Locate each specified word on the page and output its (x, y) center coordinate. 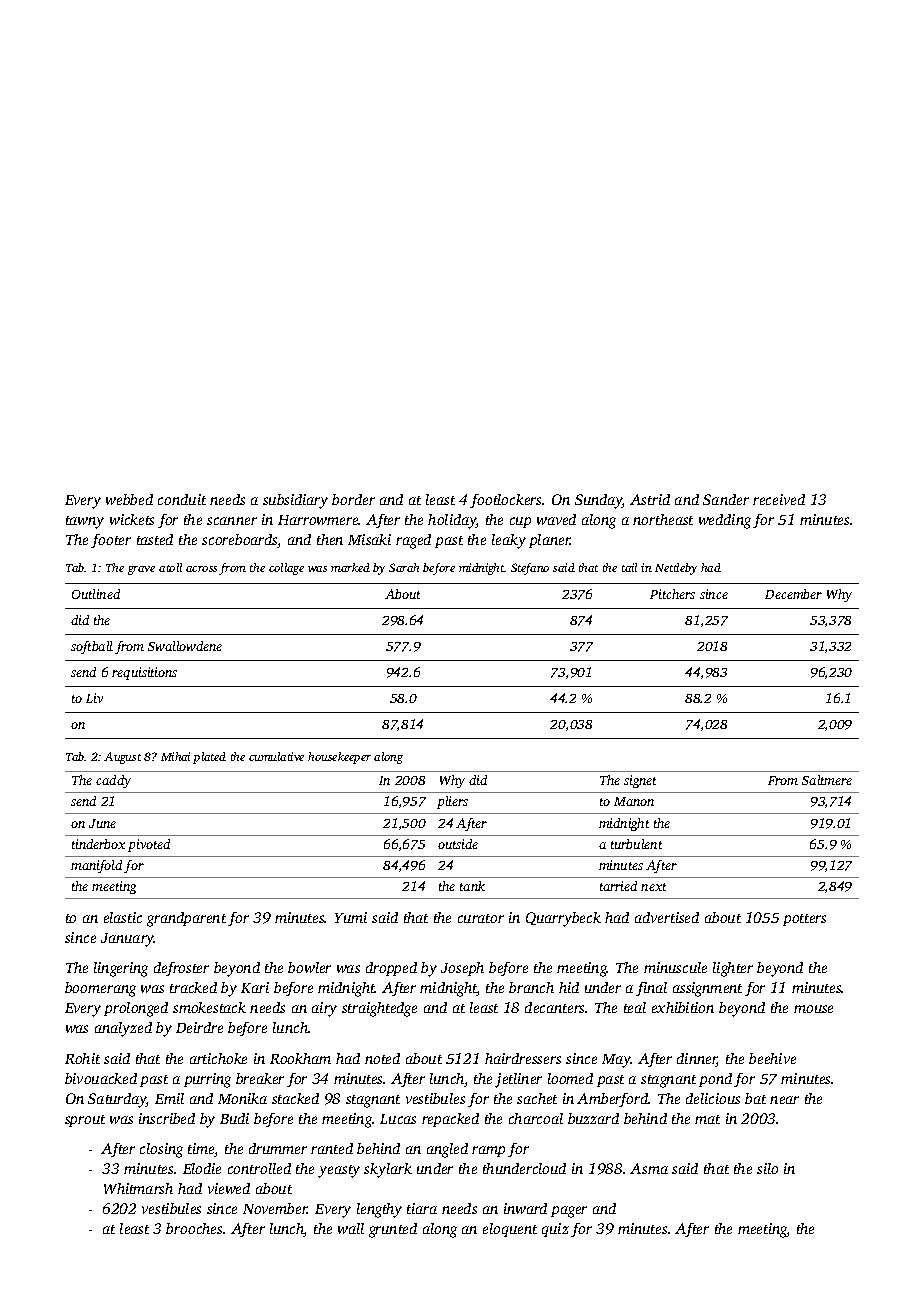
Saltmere (827, 780)
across (201, 569)
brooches (194, 1228)
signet (640, 781)
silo (767, 1168)
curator (481, 918)
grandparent (186, 919)
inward (525, 1208)
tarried (618, 886)
